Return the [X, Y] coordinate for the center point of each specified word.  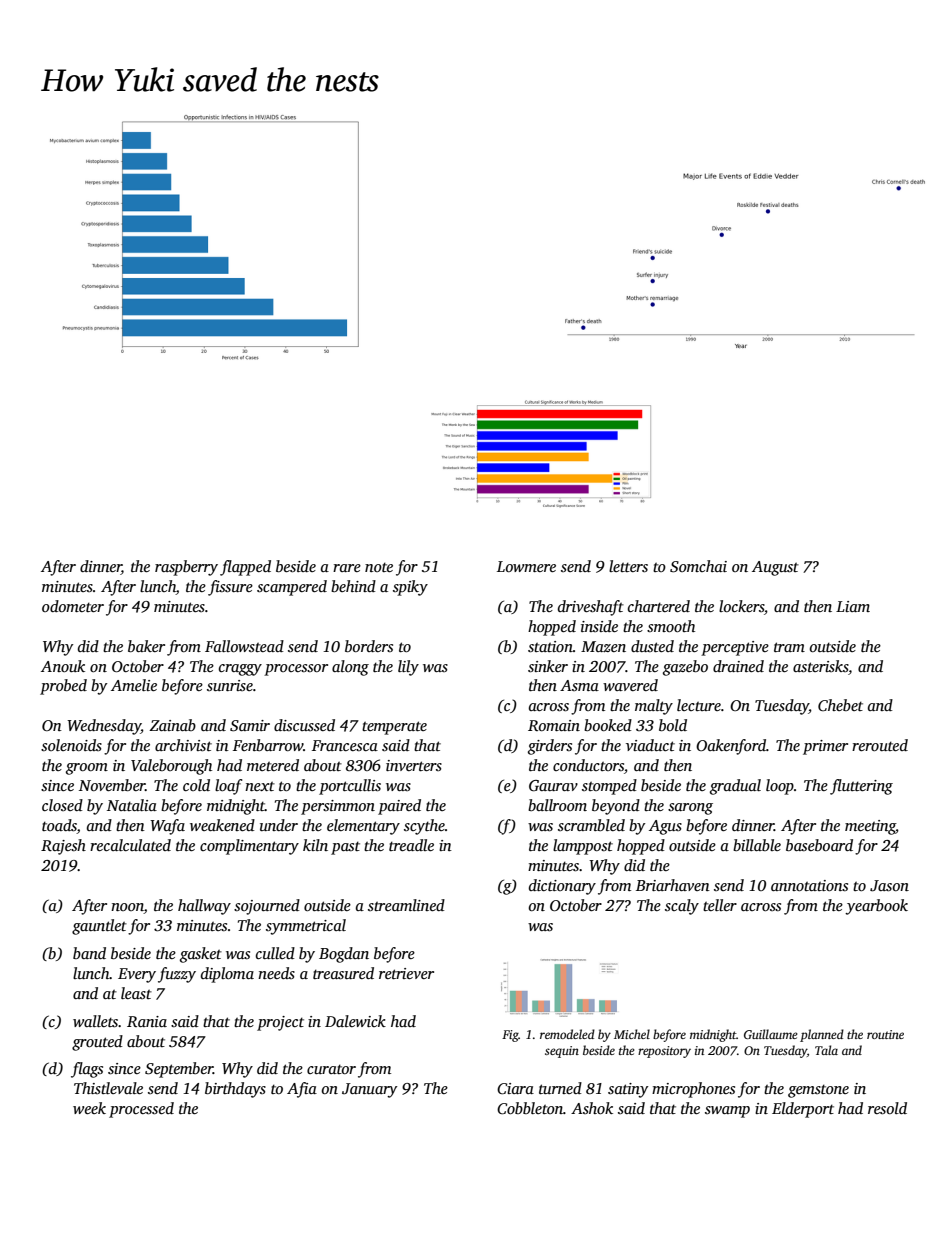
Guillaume [771, 1034]
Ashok [592, 1108]
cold [196, 785]
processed [141, 1110]
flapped [245, 568]
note [379, 567]
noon [127, 908]
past [345, 848]
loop [780, 787]
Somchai [698, 566]
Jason [889, 886]
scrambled [591, 825]
